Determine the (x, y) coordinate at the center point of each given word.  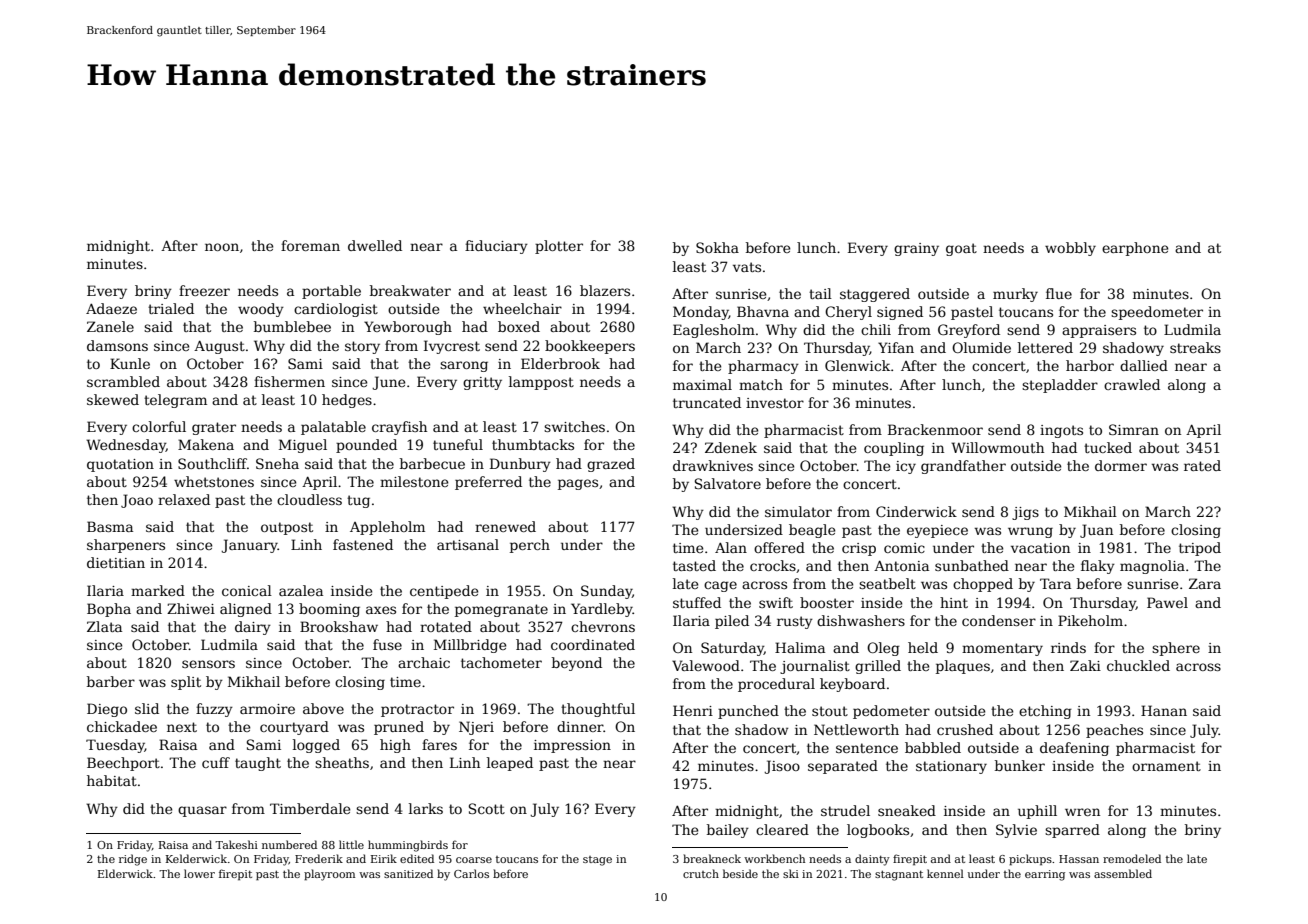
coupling (894, 449)
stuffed (697, 602)
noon (222, 247)
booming (329, 610)
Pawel (1167, 602)
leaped (510, 764)
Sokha (717, 247)
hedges (347, 401)
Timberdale (310, 808)
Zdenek (731, 447)
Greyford (969, 331)
